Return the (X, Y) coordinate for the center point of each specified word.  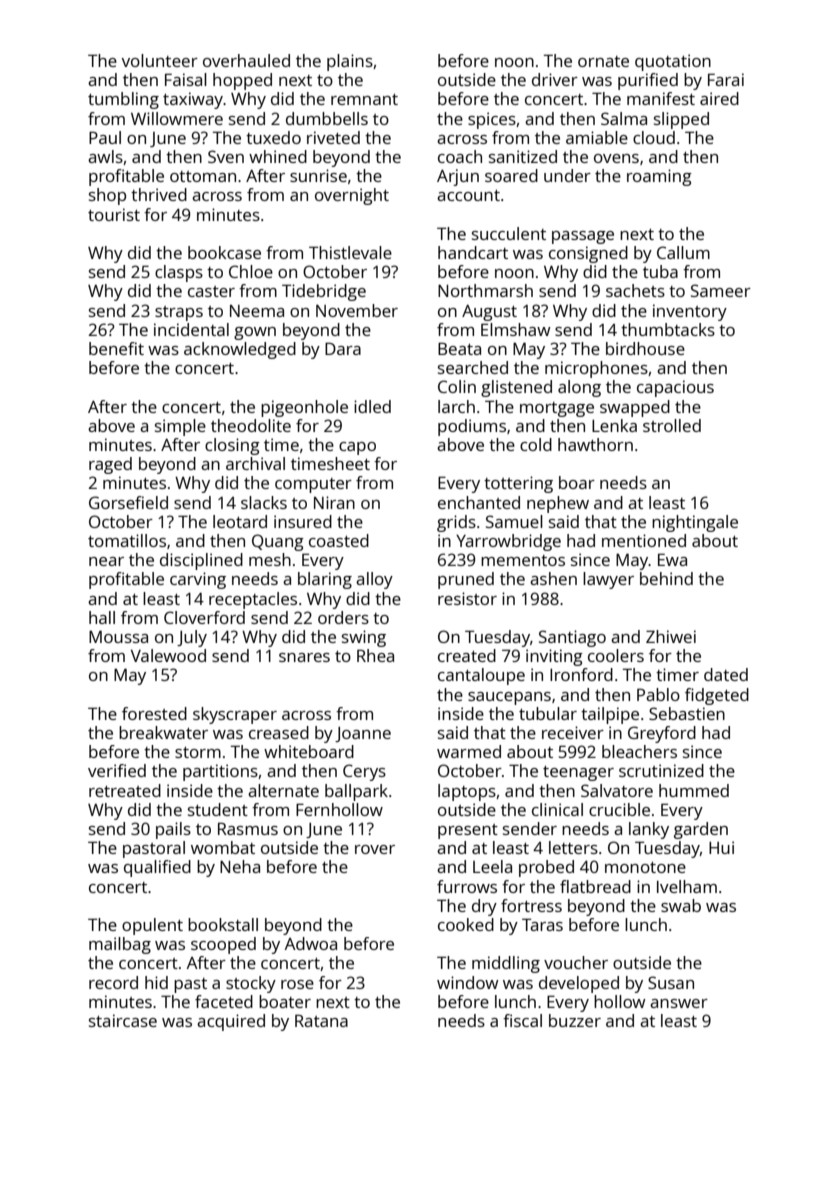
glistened (516, 388)
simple (180, 427)
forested (154, 713)
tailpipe (610, 715)
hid (156, 982)
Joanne (363, 734)
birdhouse (645, 348)
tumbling (123, 100)
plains (350, 62)
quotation (673, 62)
